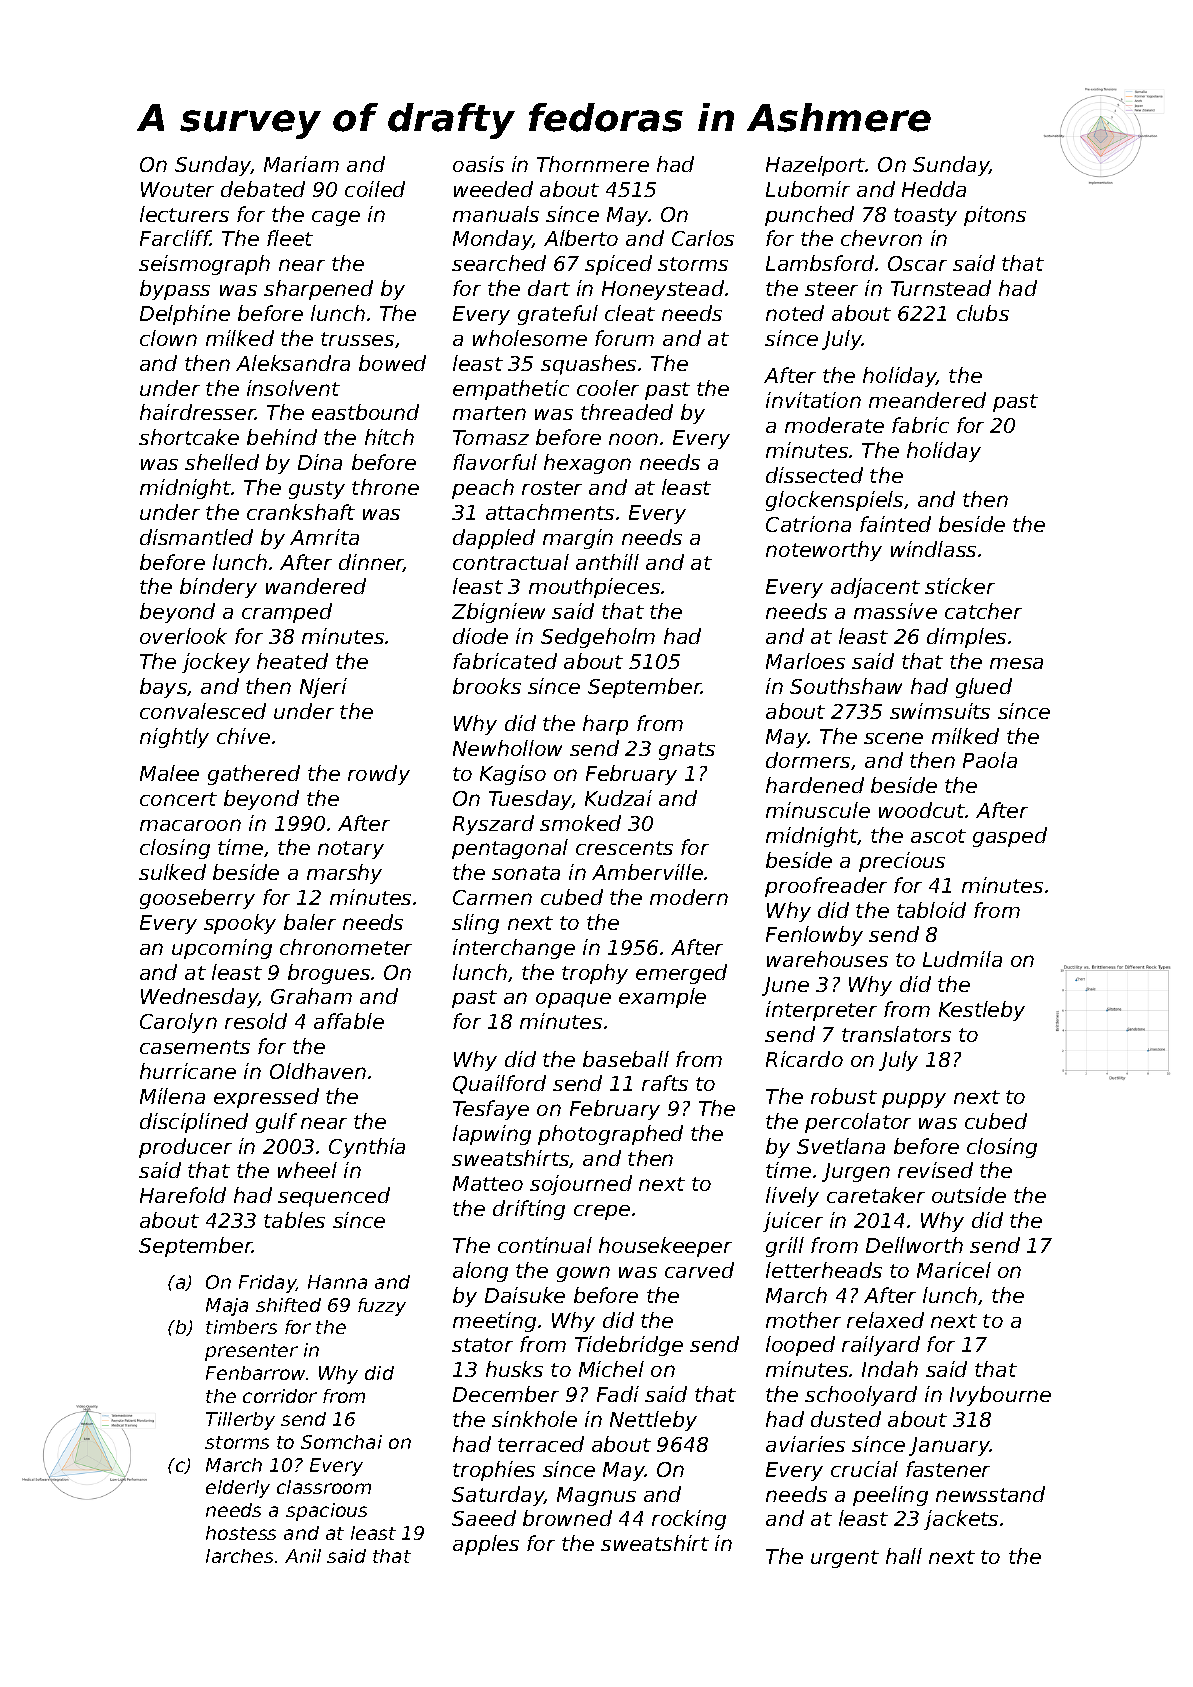  I want to click on pitons, so click(995, 216).
